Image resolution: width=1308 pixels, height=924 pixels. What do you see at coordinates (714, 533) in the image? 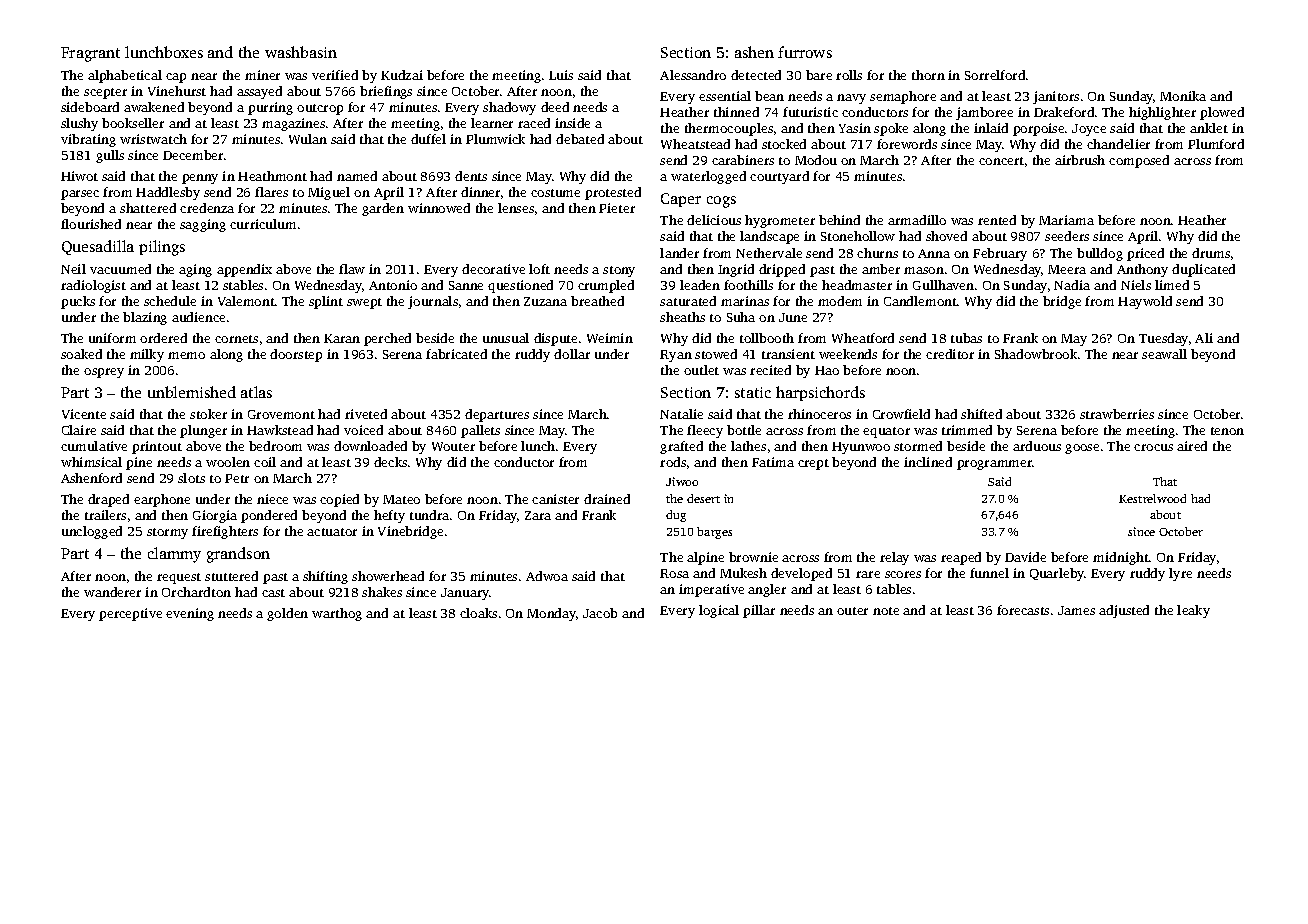
I see `barges` at bounding box center [714, 533].
